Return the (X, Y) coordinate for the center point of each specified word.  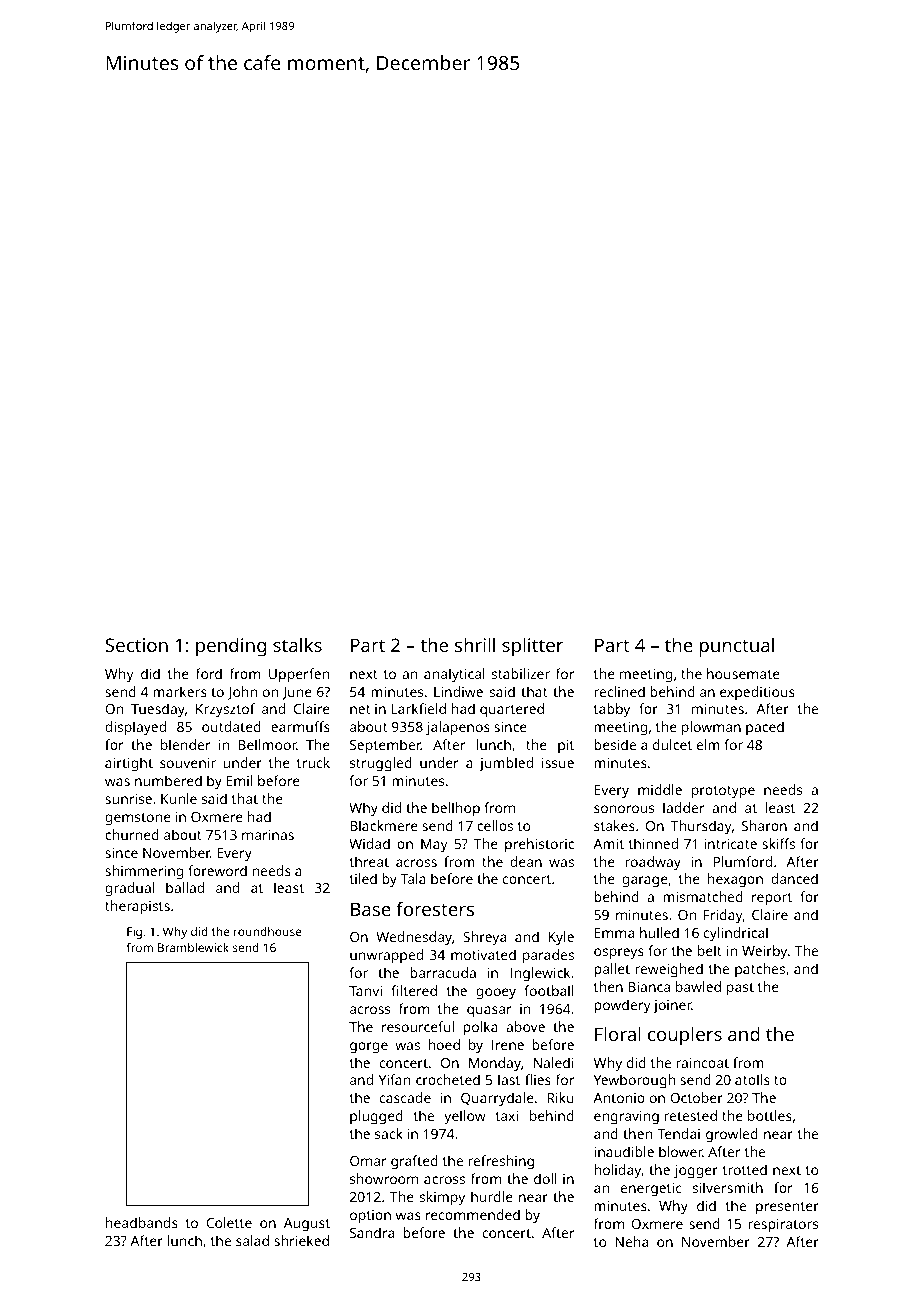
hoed (444, 1044)
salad (252, 1240)
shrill (475, 645)
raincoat (702, 1063)
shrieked (301, 1240)
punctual (737, 647)
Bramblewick (193, 947)
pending (231, 647)
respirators (783, 1226)
